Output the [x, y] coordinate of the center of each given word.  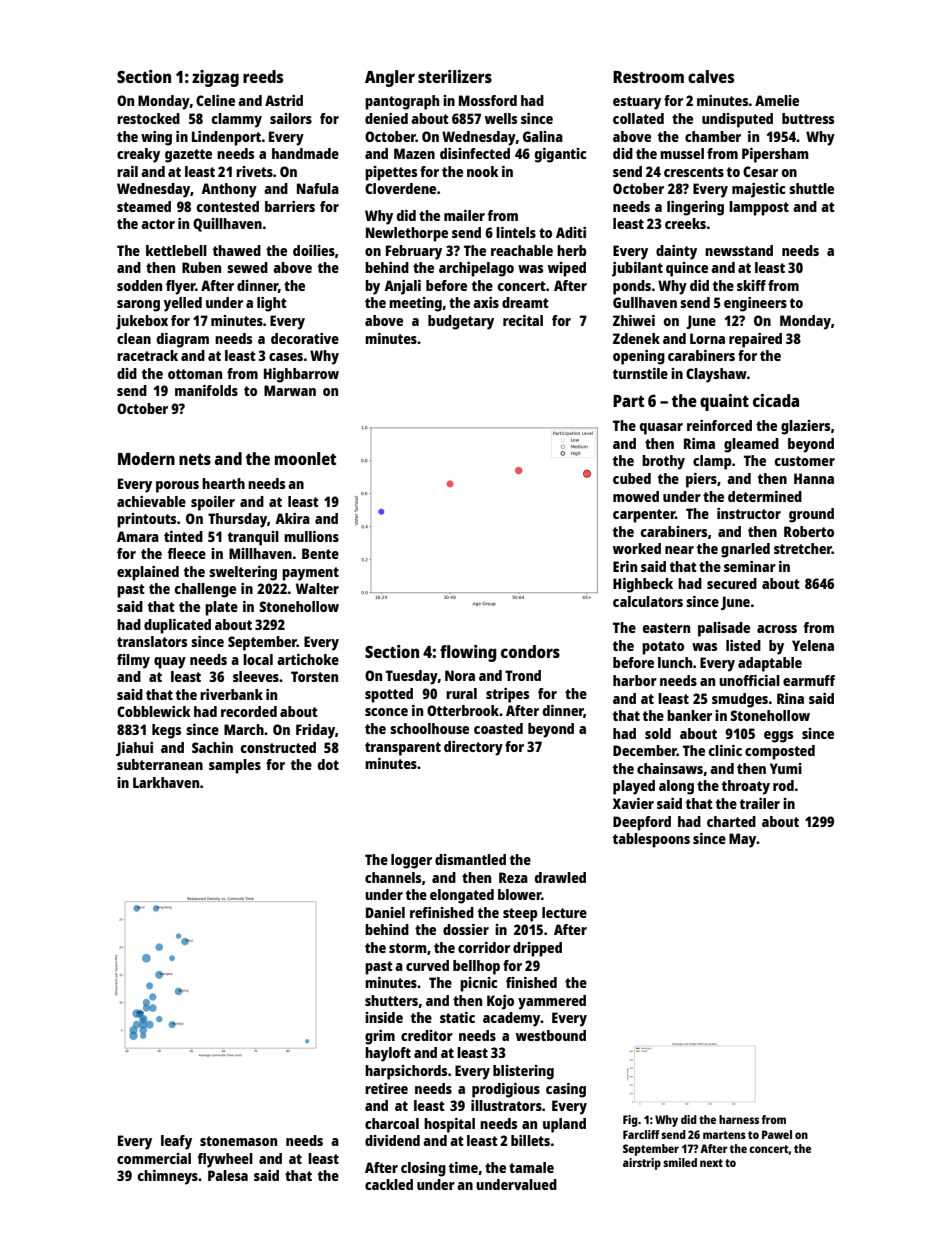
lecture [564, 912]
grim [380, 1037]
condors [530, 651]
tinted [183, 536]
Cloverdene [400, 188]
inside [384, 1017]
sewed [247, 267]
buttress [808, 118]
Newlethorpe [407, 234]
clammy [237, 120]
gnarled [745, 550]
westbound [551, 1035]
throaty [746, 787]
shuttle [811, 188]
